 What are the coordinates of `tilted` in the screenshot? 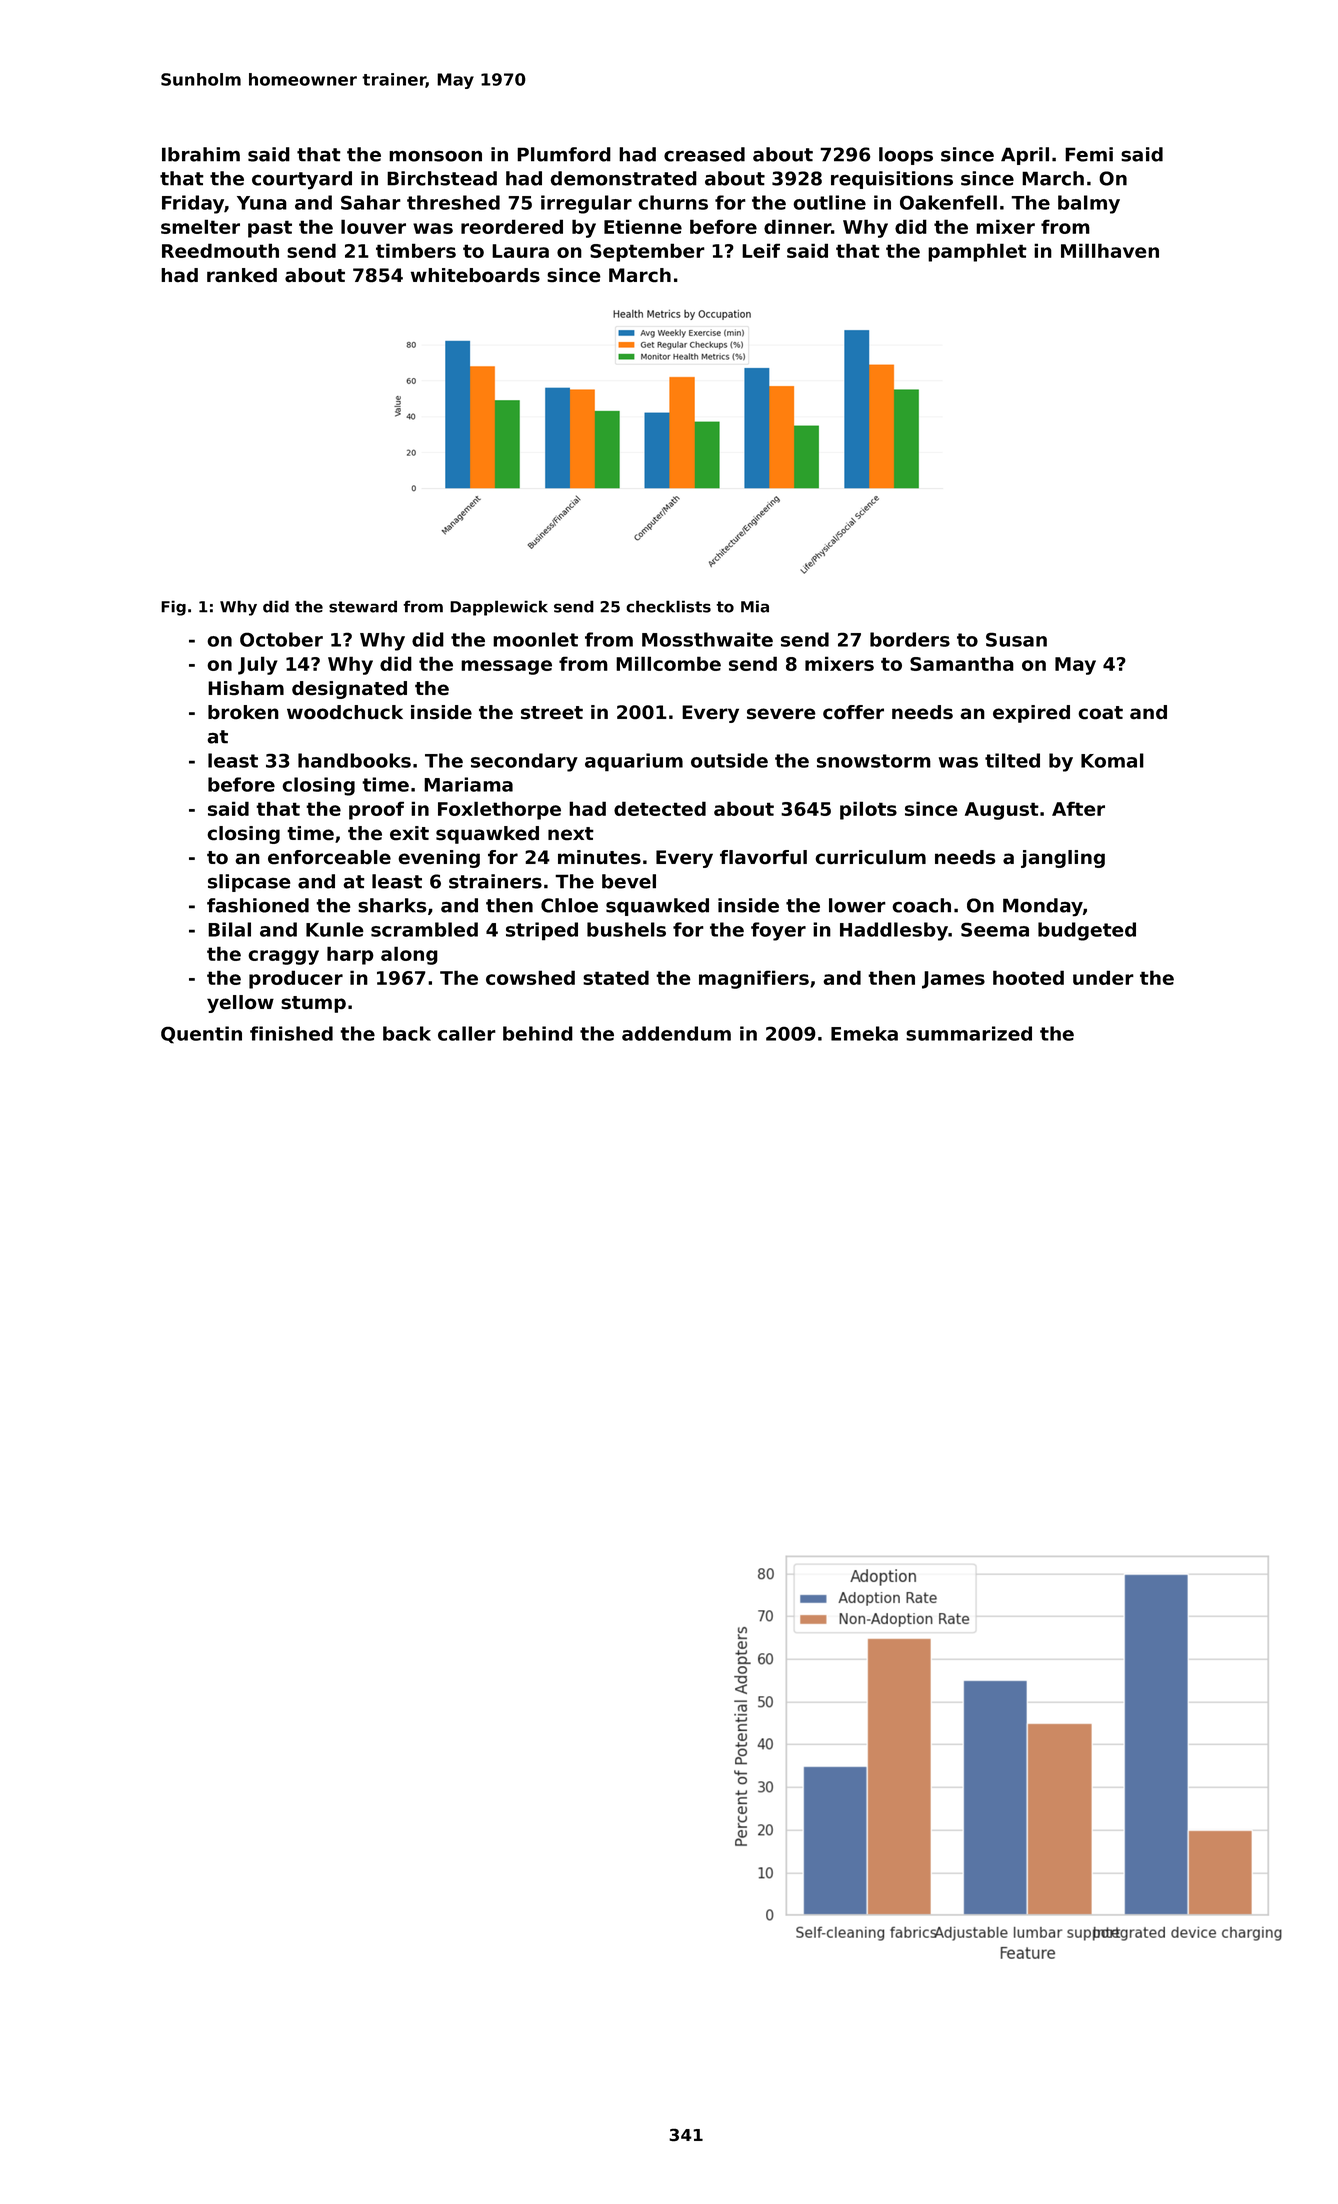 It's located at (1012, 760).
